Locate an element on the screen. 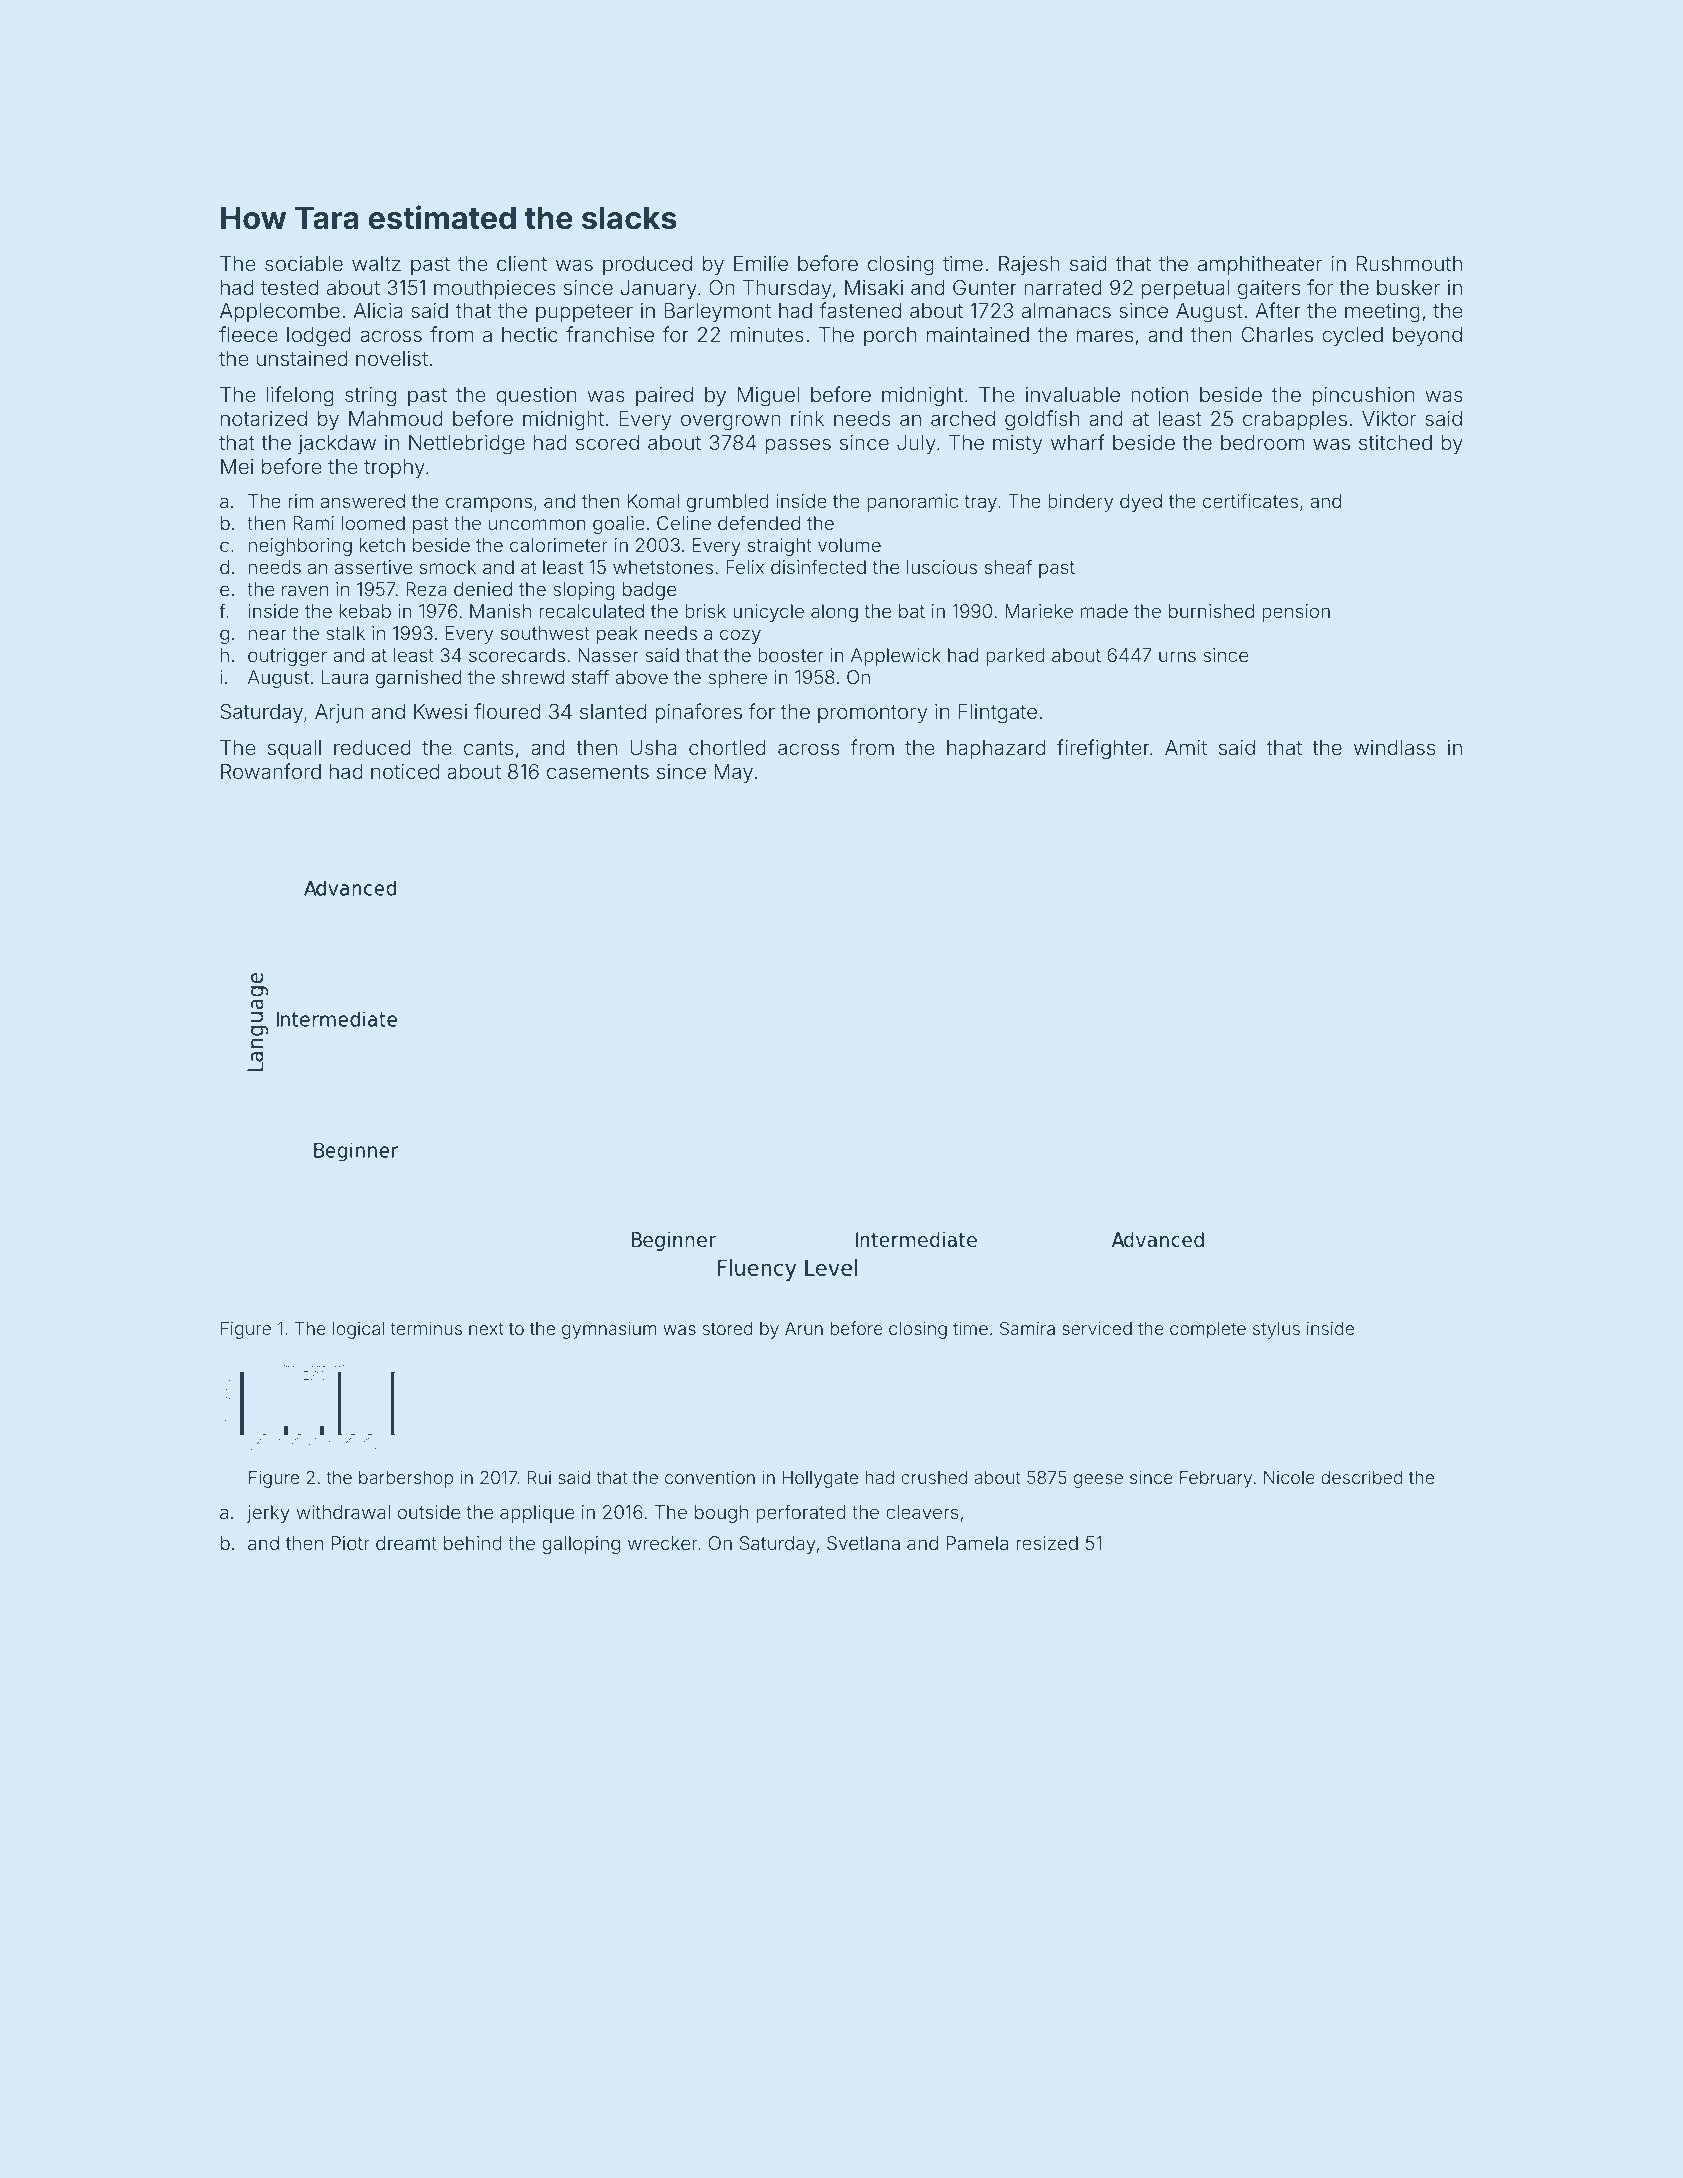 The width and height of the screenshot is (1683, 2178). barbershop is located at coordinates (406, 1479).
